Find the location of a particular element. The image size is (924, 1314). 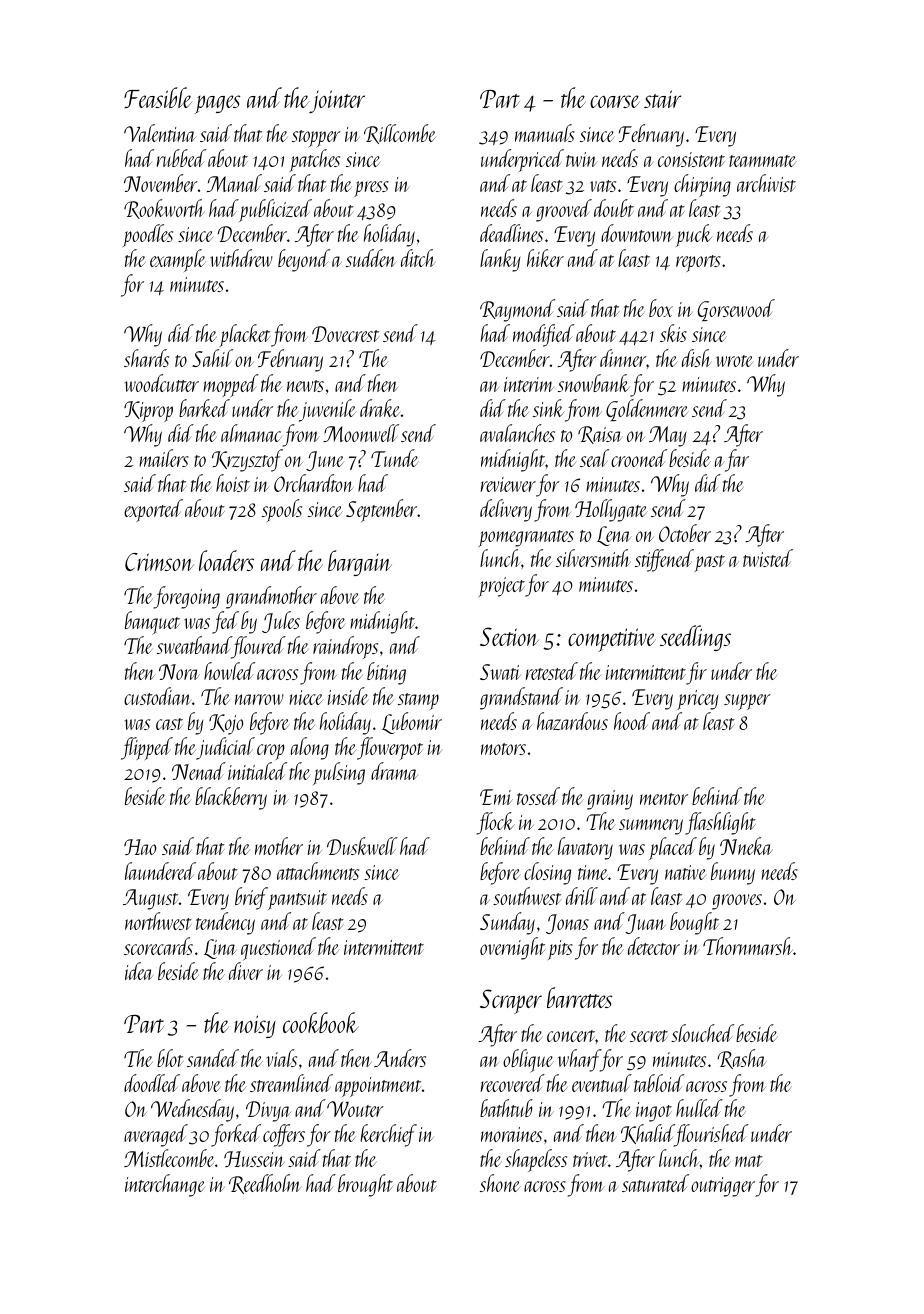

Duskwell is located at coordinates (362, 846).
